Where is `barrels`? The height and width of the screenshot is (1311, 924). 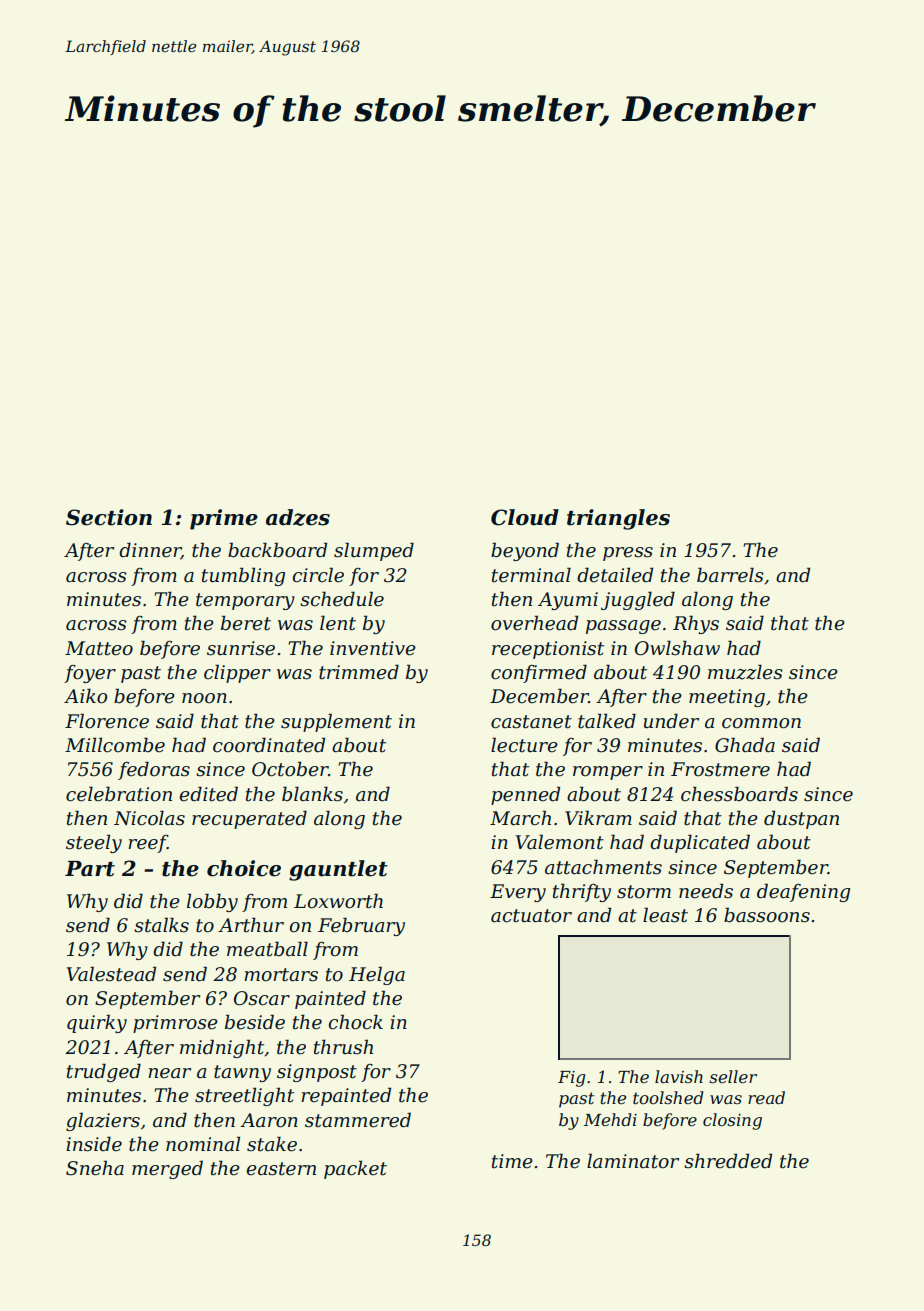
barrels is located at coordinates (730, 575).
